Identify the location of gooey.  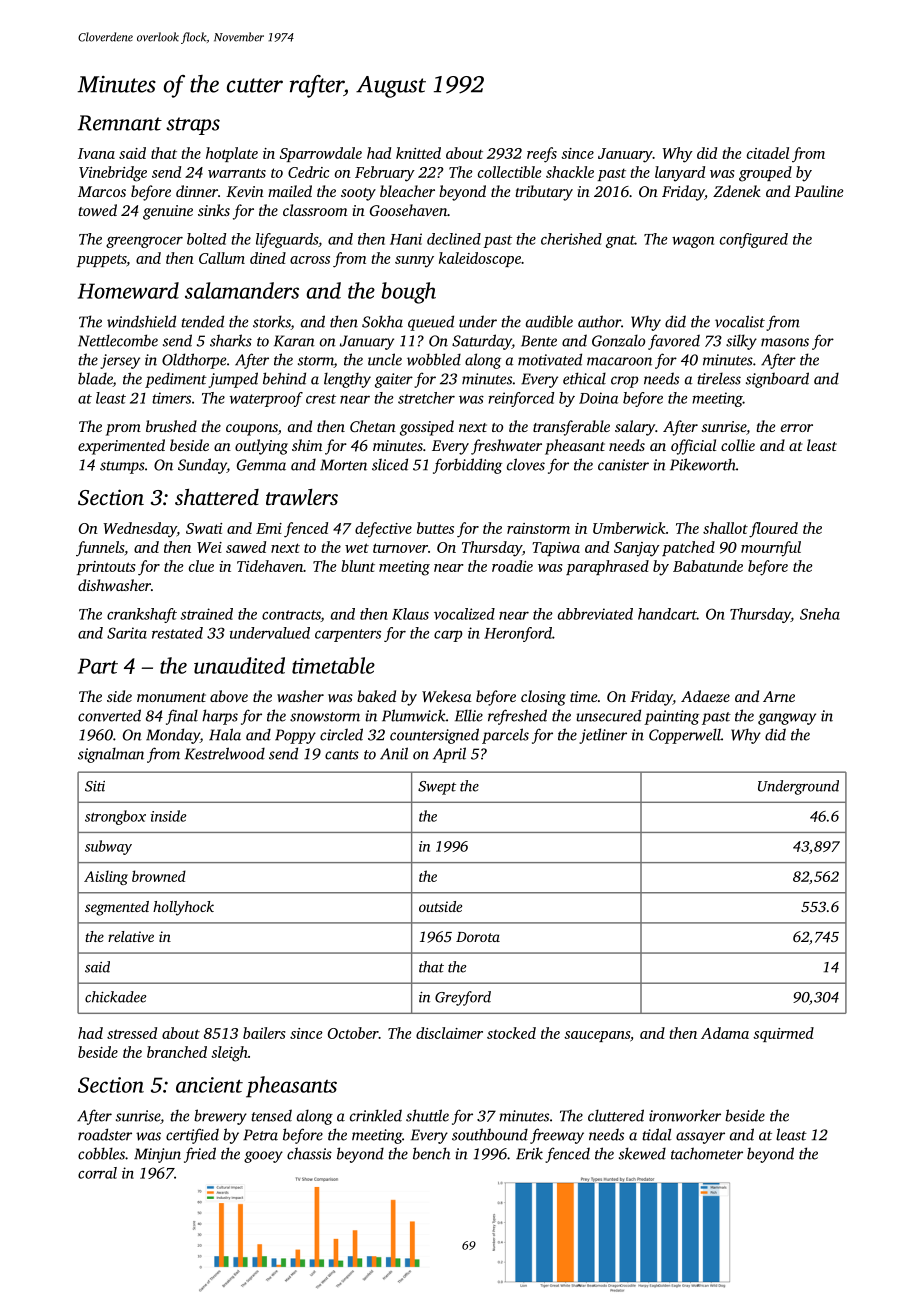
(263, 1157).
